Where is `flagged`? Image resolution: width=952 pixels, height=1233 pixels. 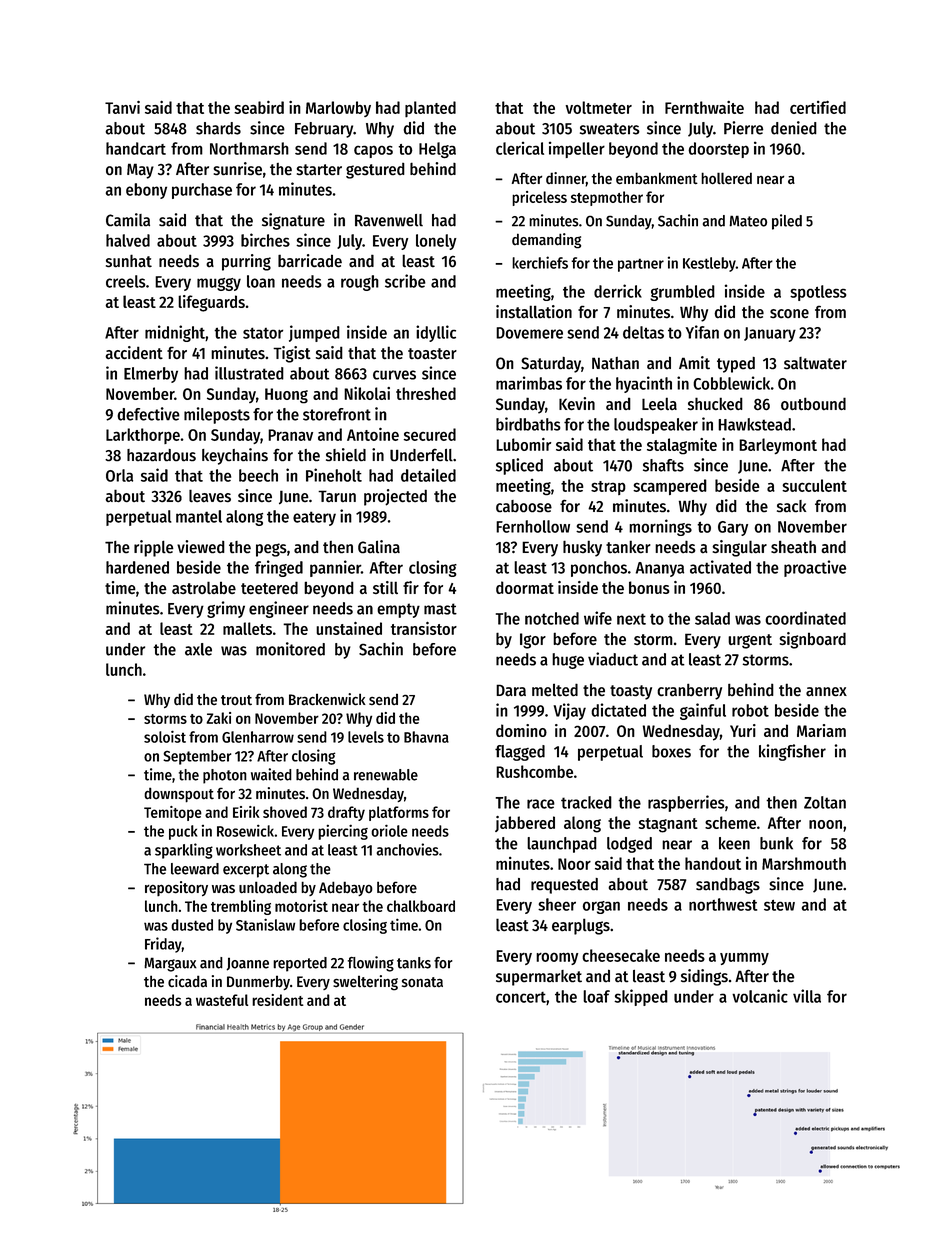
flagged is located at coordinates (520, 753).
